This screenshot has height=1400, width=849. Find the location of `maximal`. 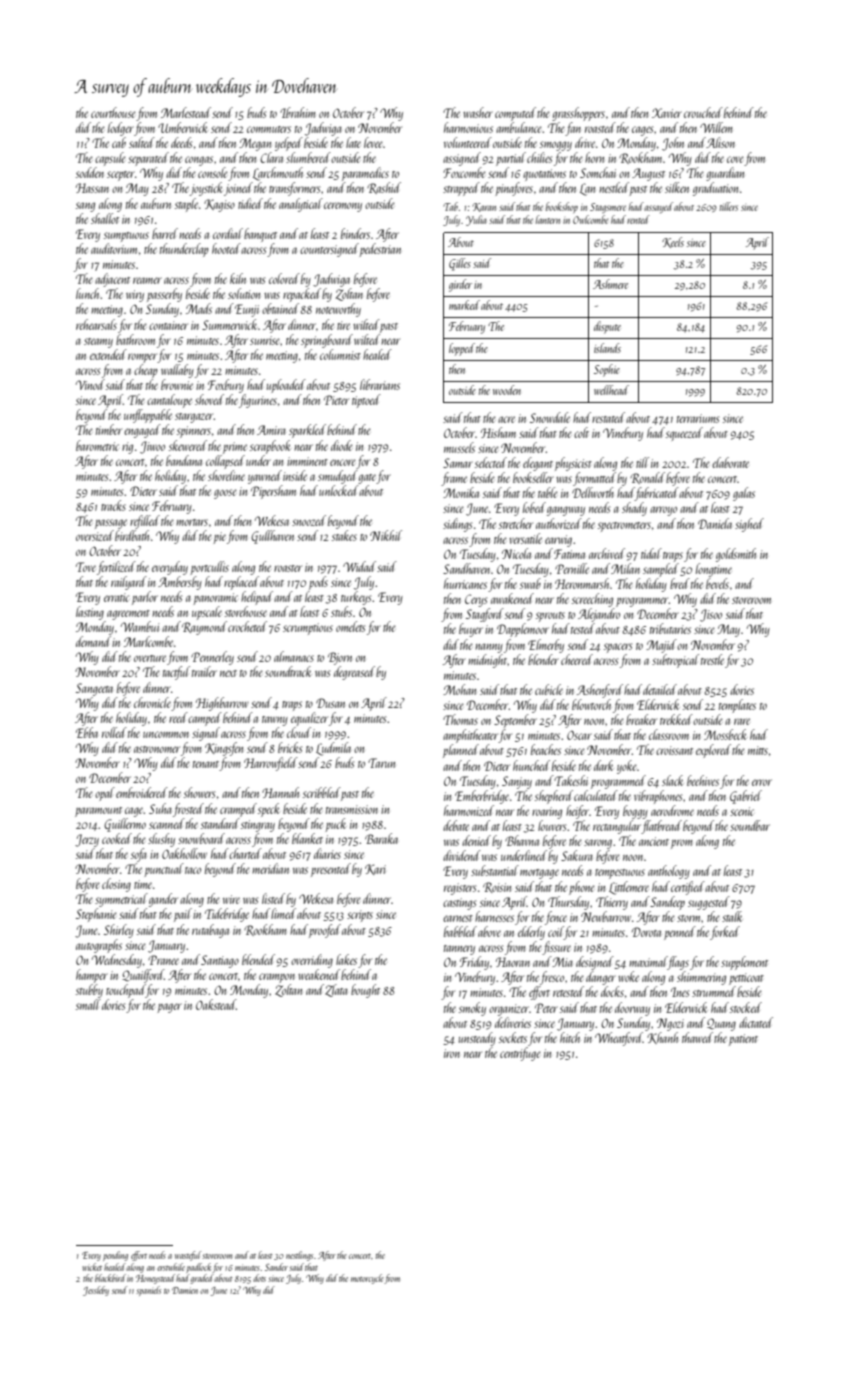

maximal is located at coordinates (648, 961).
